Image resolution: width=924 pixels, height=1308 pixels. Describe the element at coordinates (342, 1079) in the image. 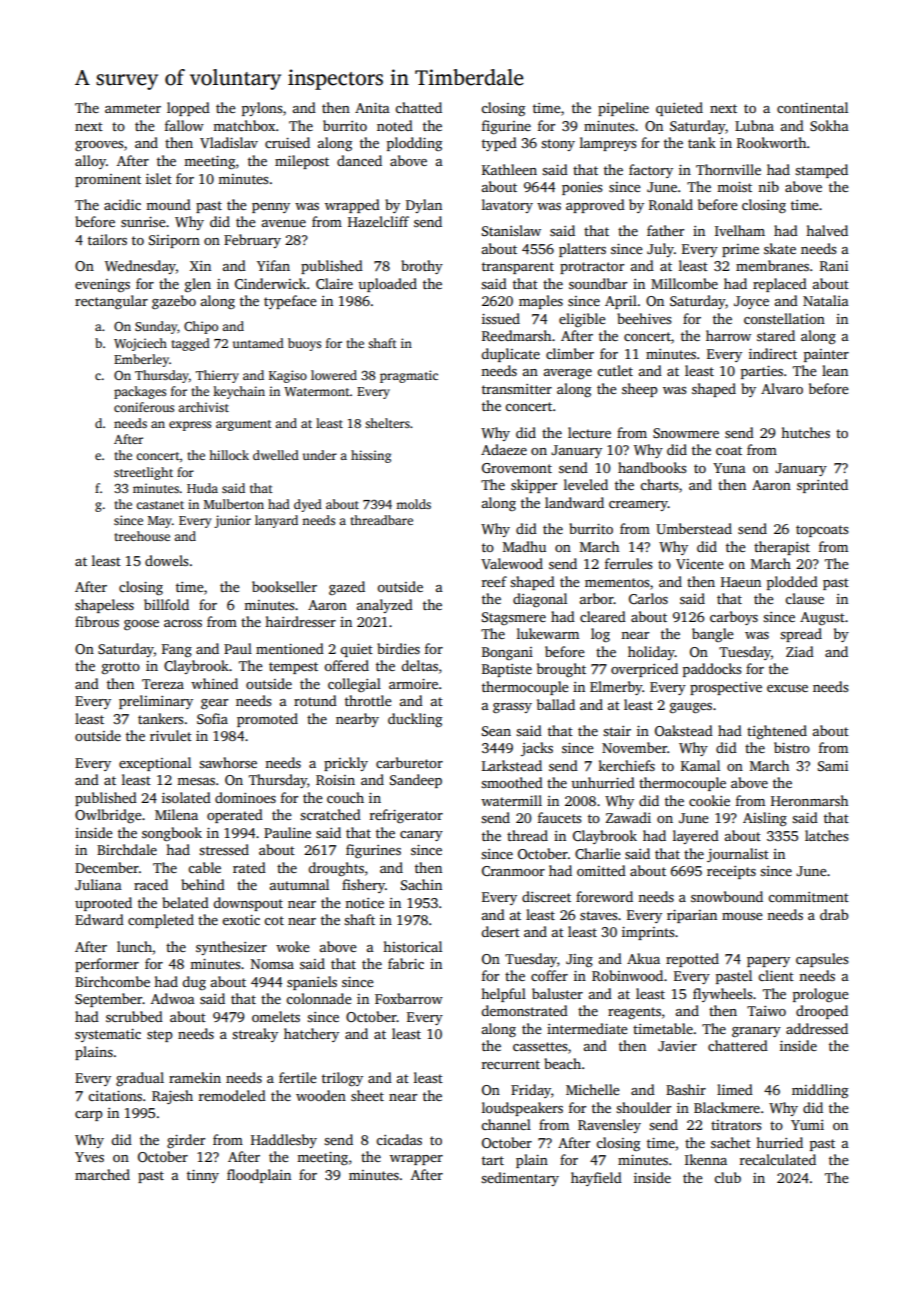

I see `trilogy` at that location.
